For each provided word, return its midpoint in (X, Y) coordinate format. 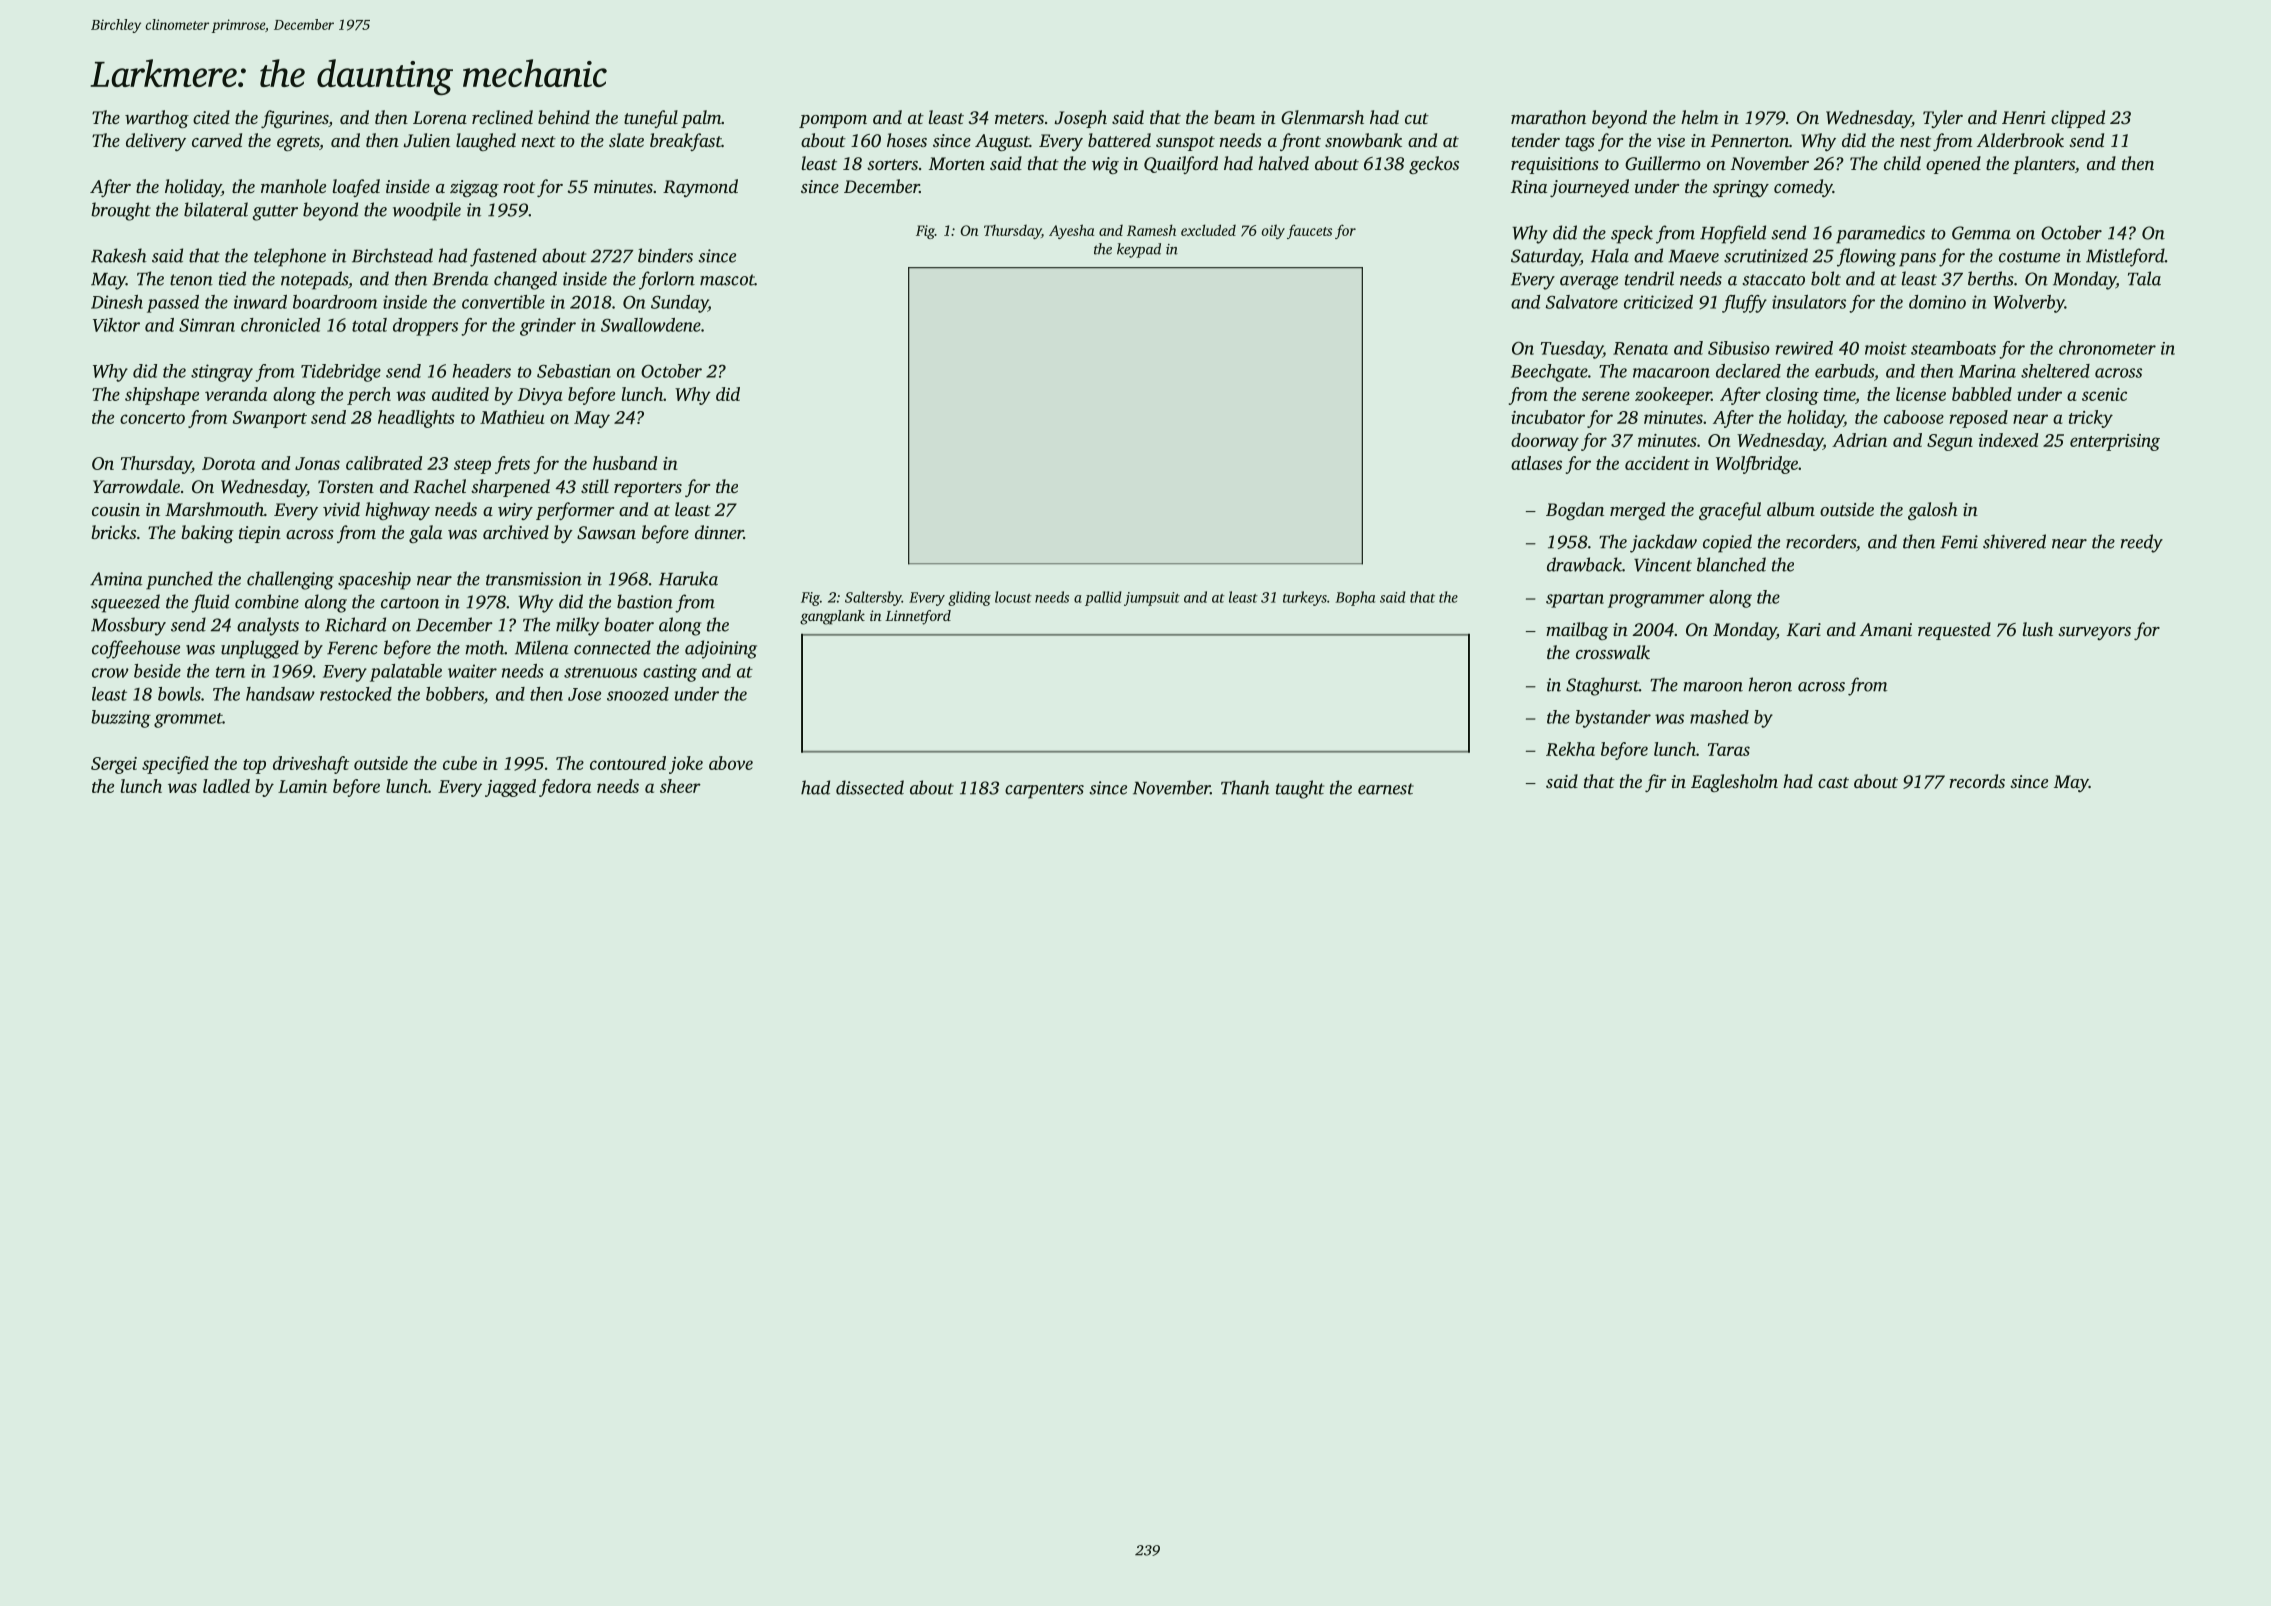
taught (1300, 789)
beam (1234, 117)
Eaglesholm (1734, 783)
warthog (157, 119)
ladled (226, 786)
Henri (2023, 117)
